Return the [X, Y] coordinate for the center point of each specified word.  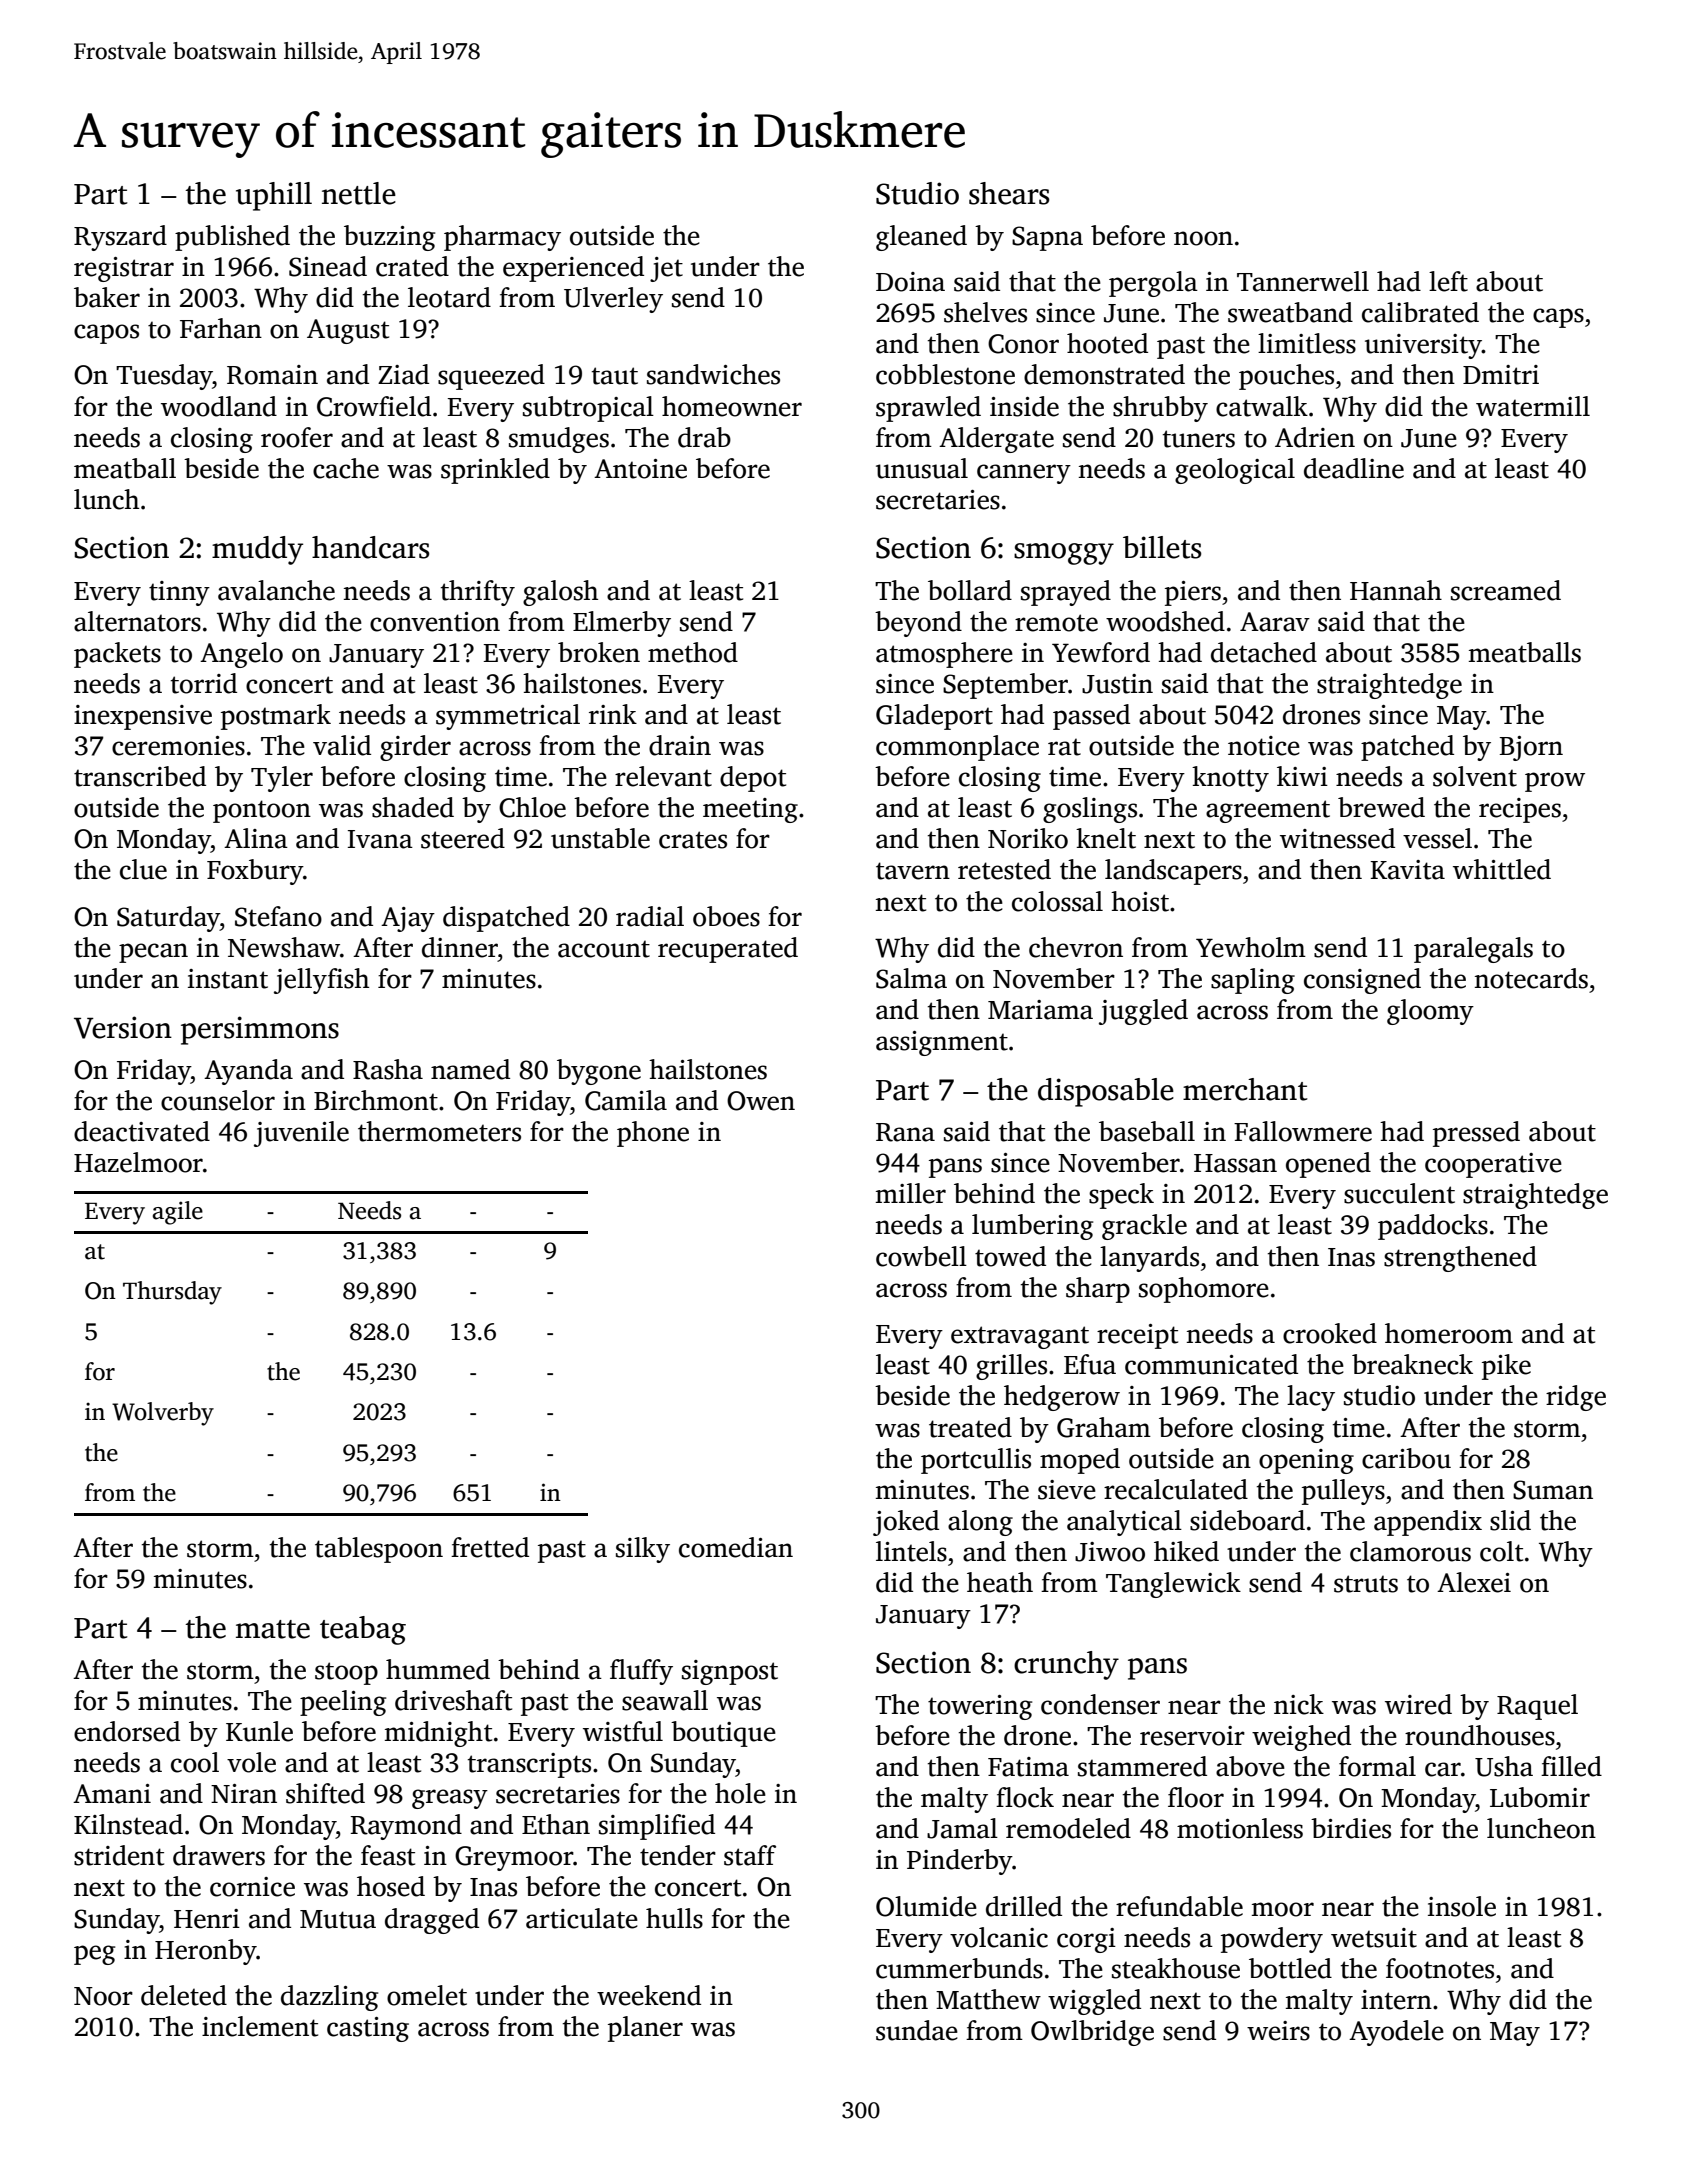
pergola [1153, 284]
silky [643, 1550]
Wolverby [163, 1414]
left [1448, 281]
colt [1501, 1551]
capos [106, 334]
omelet [427, 1995]
